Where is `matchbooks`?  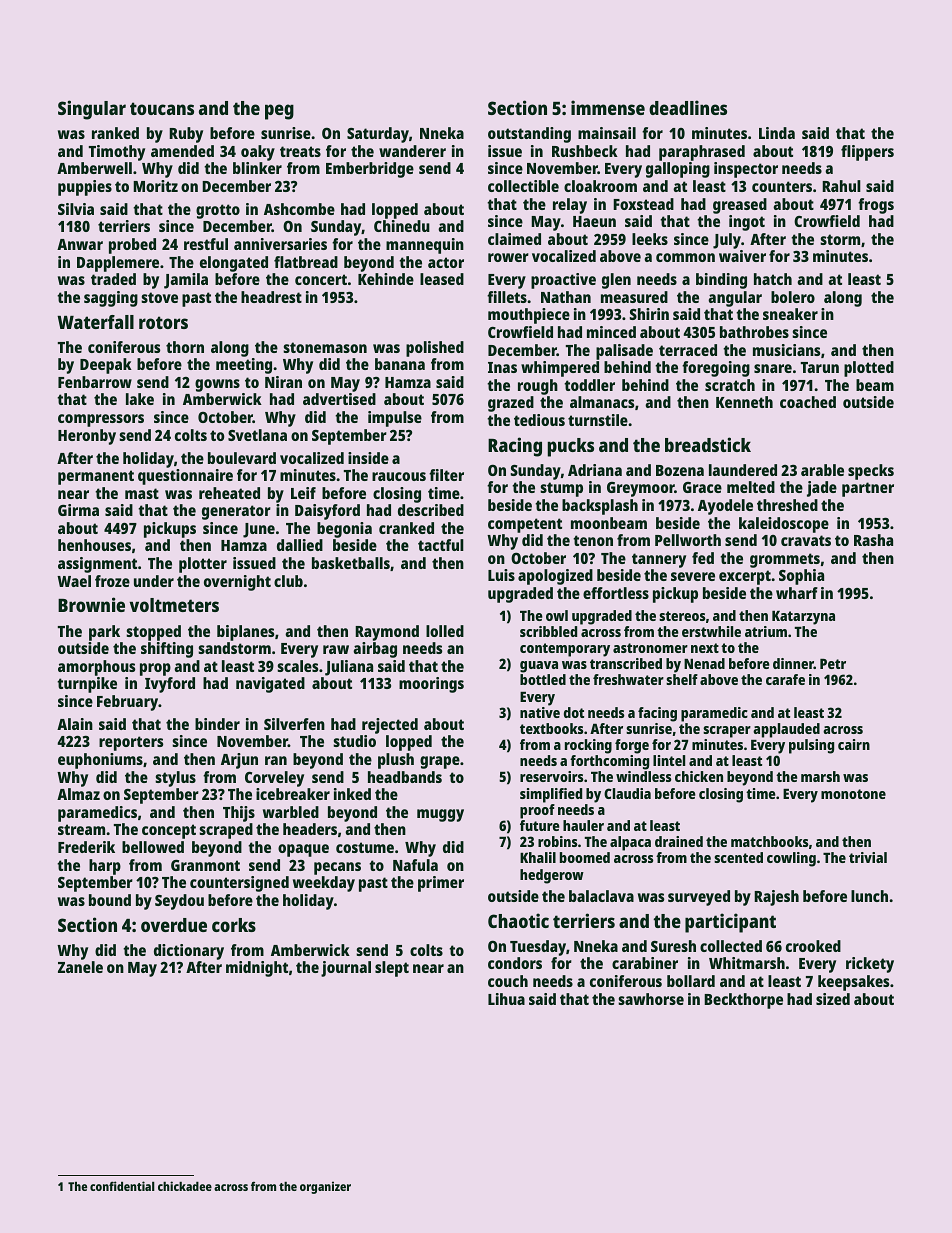
matchbooks is located at coordinates (769, 841).
